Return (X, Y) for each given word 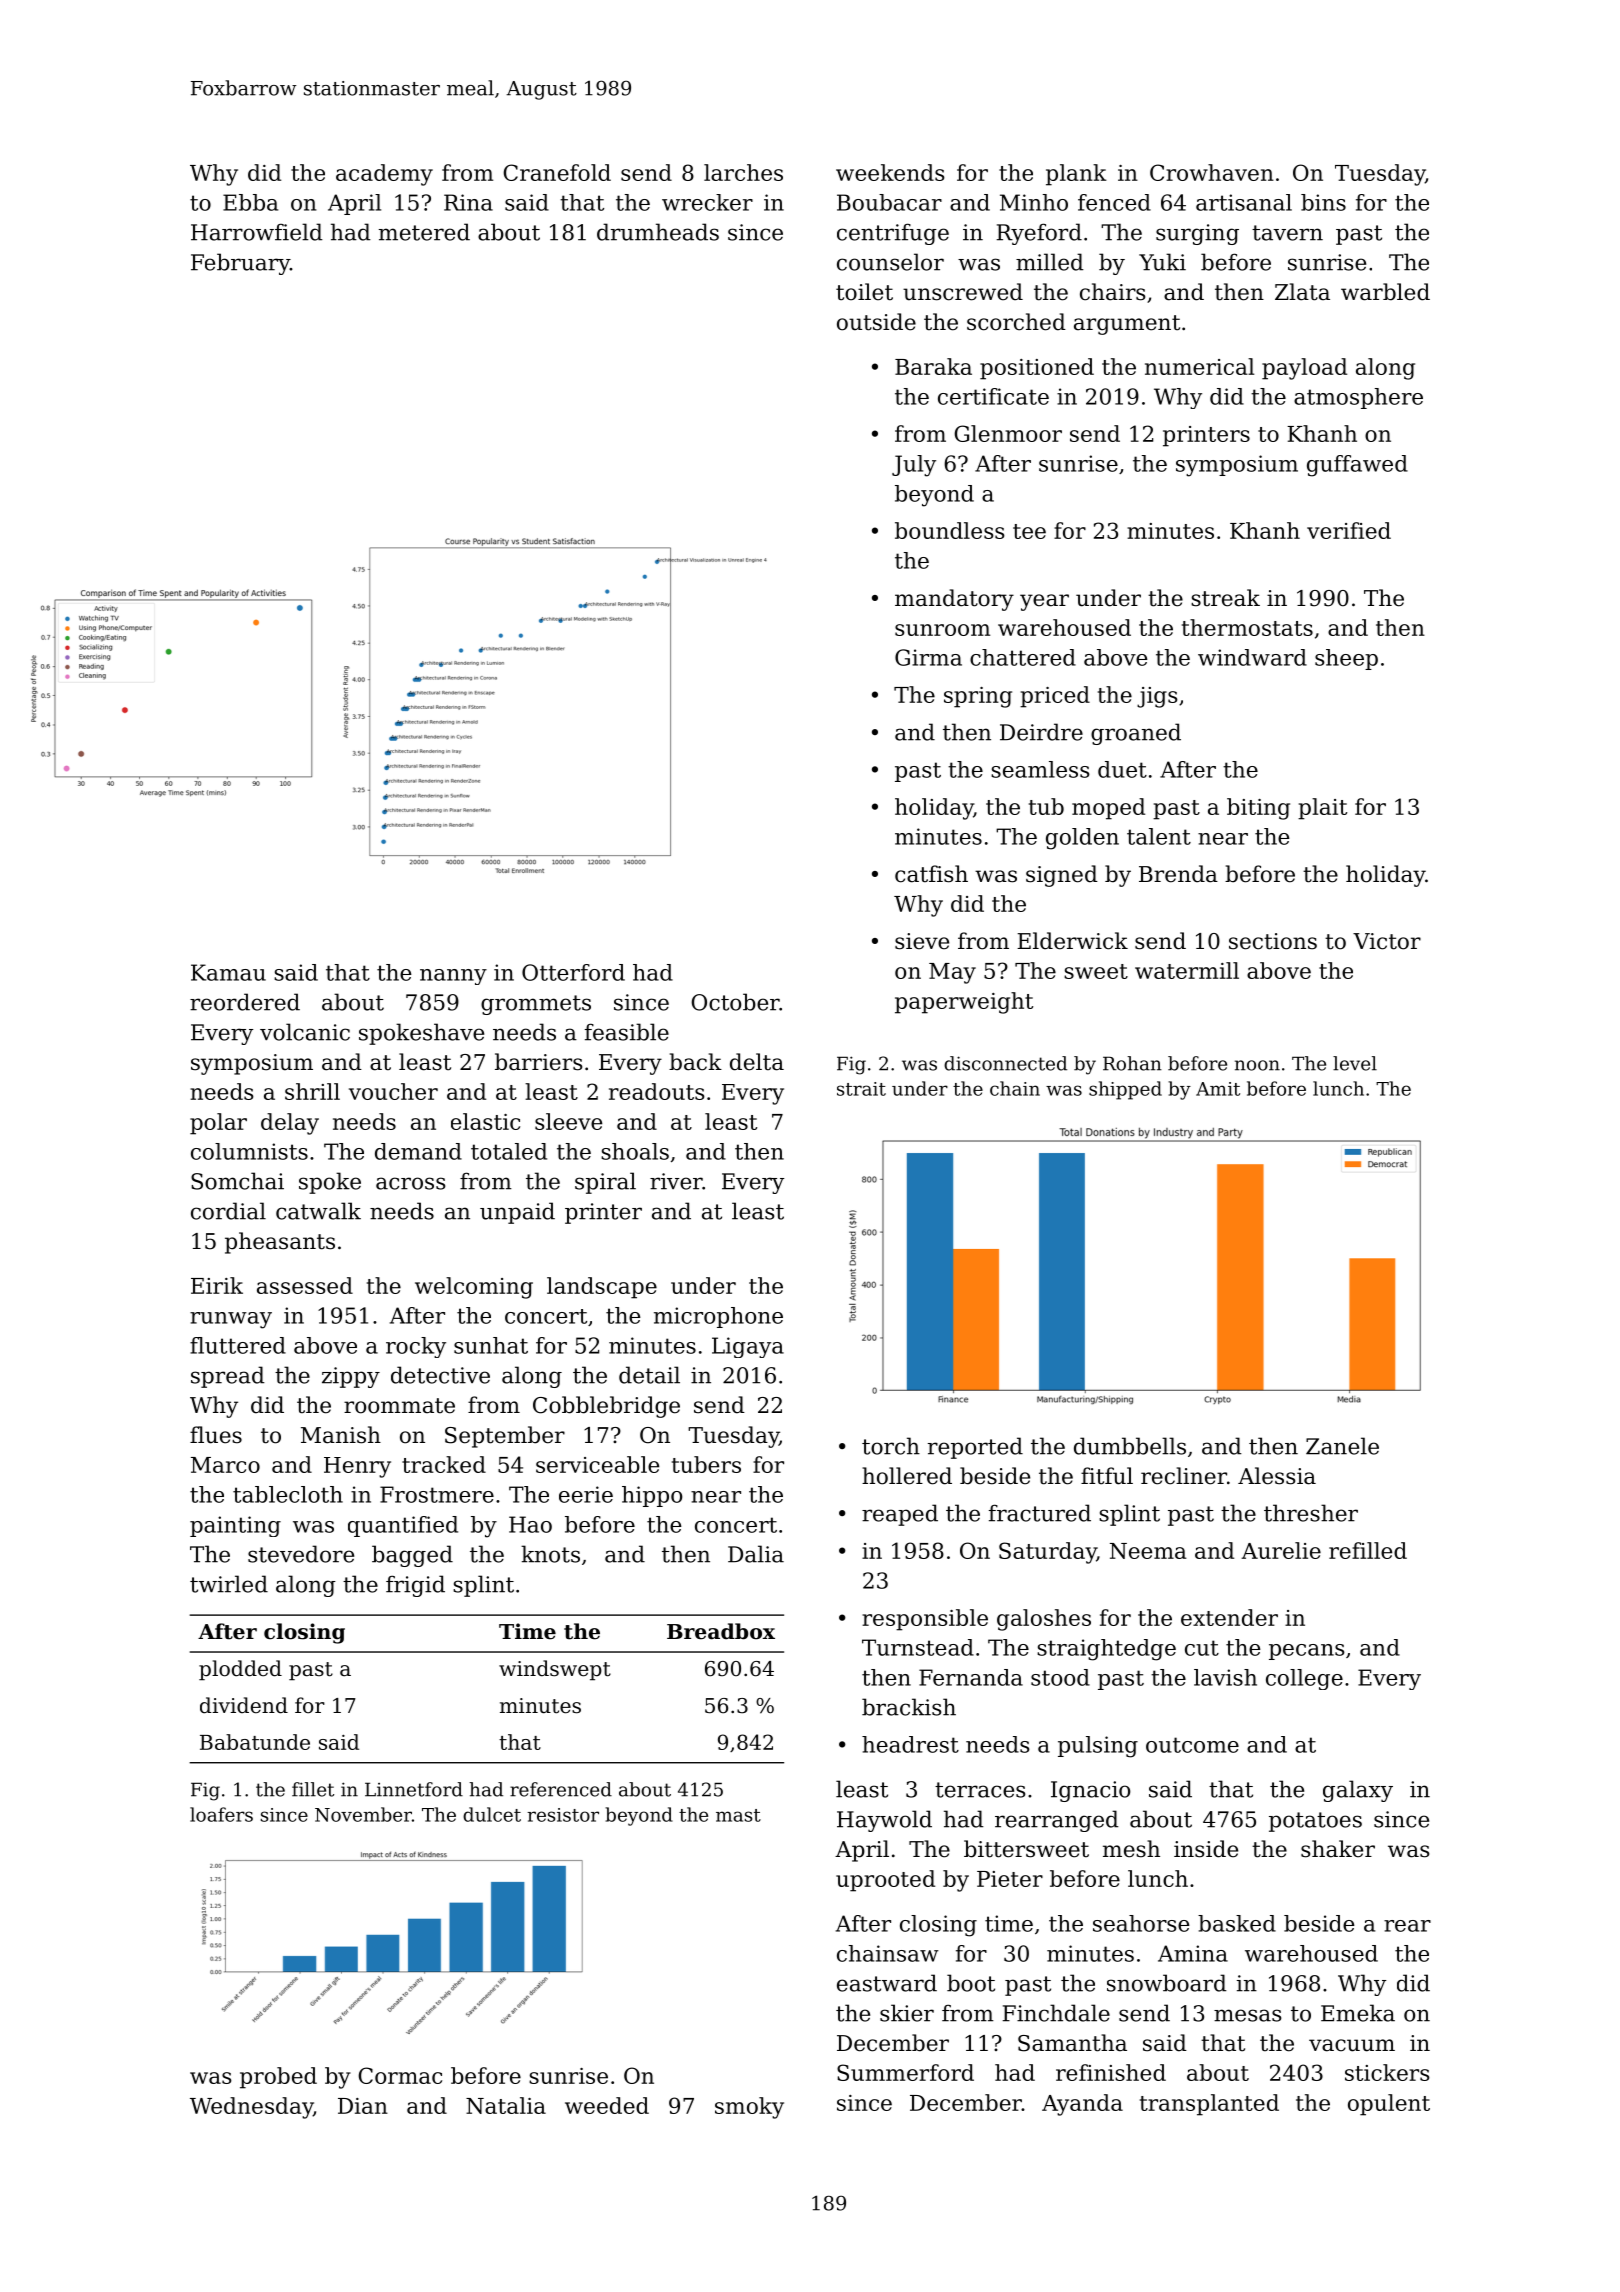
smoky (749, 2108)
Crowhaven (1212, 172)
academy (384, 175)
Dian (363, 2106)
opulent (1389, 2105)
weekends (890, 172)
